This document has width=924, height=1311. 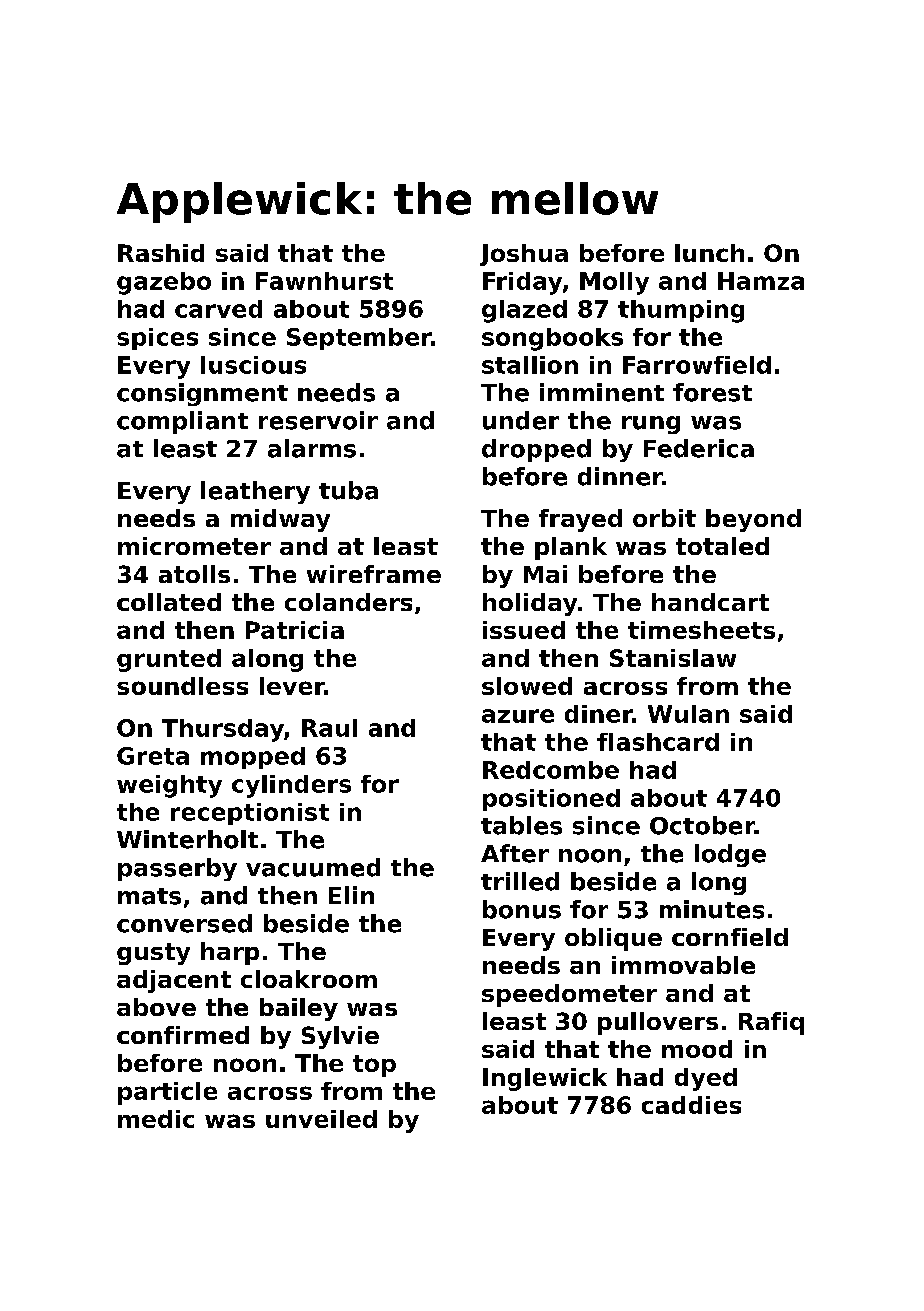 I want to click on holiday, so click(x=530, y=604).
